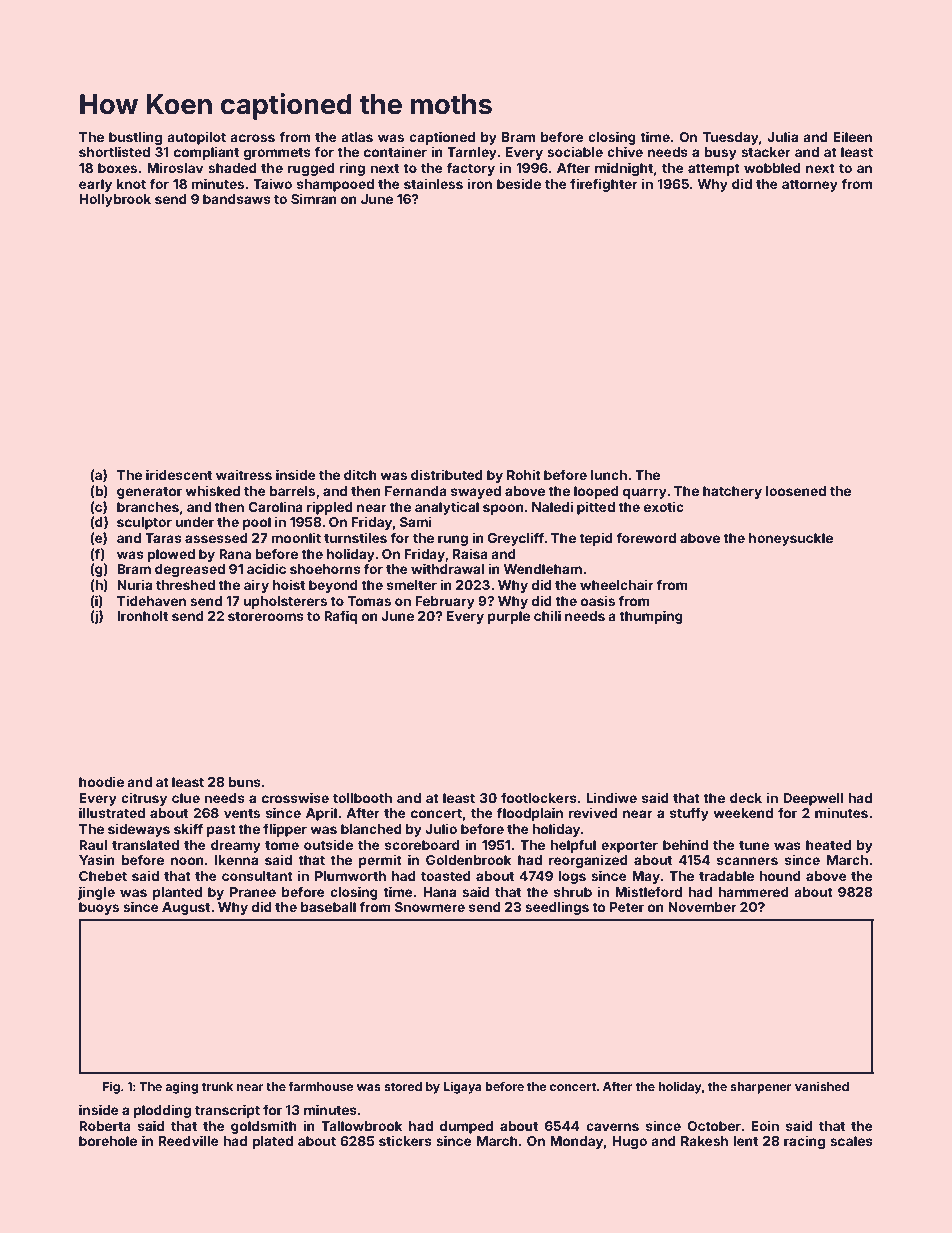 This screenshot has height=1233, width=952. What do you see at coordinates (519, 183) in the screenshot?
I see `beside` at bounding box center [519, 183].
